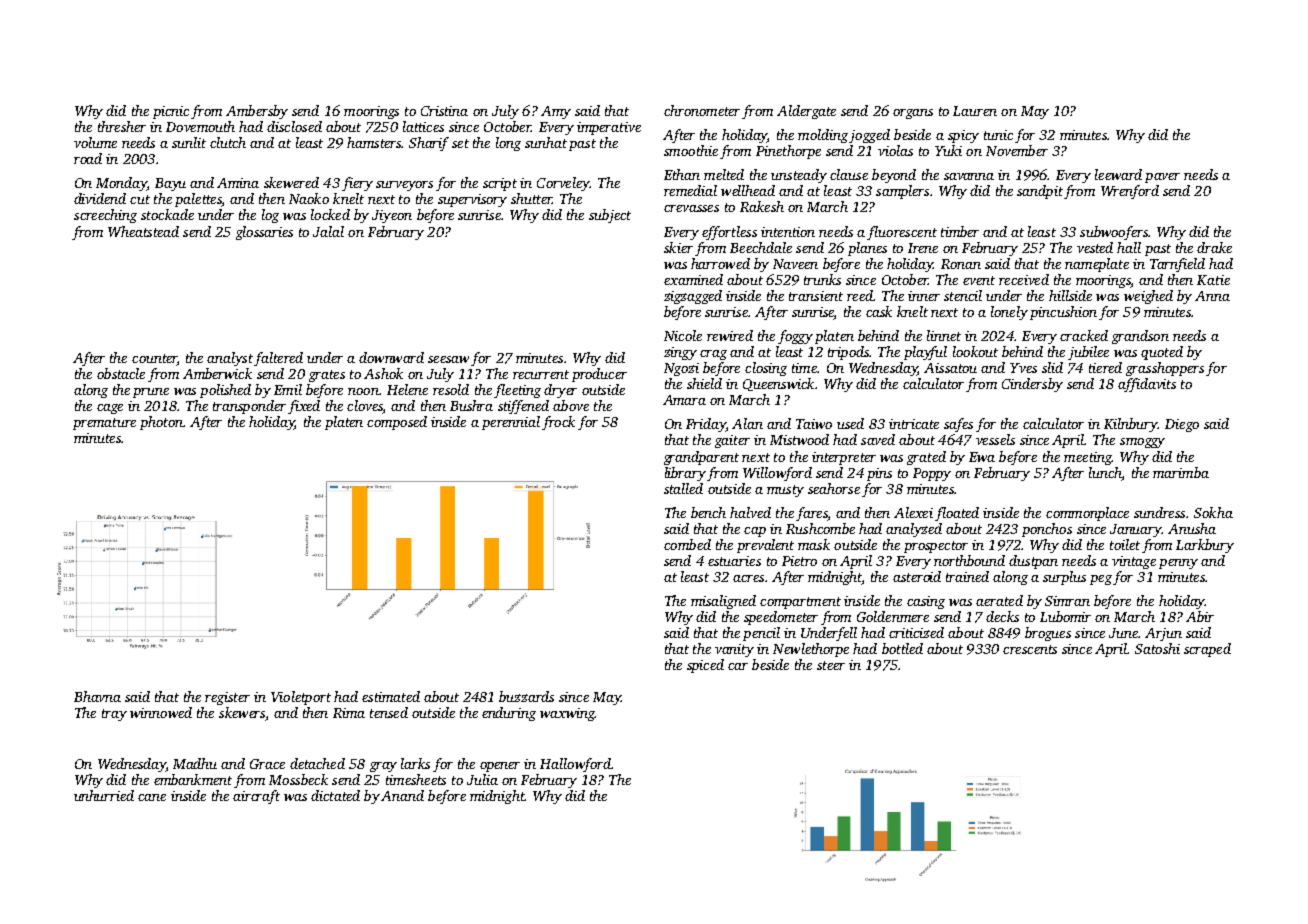 Image resolution: width=1308 pixels, height=924 pixels. I want to click on premature, so click(104, 424).
